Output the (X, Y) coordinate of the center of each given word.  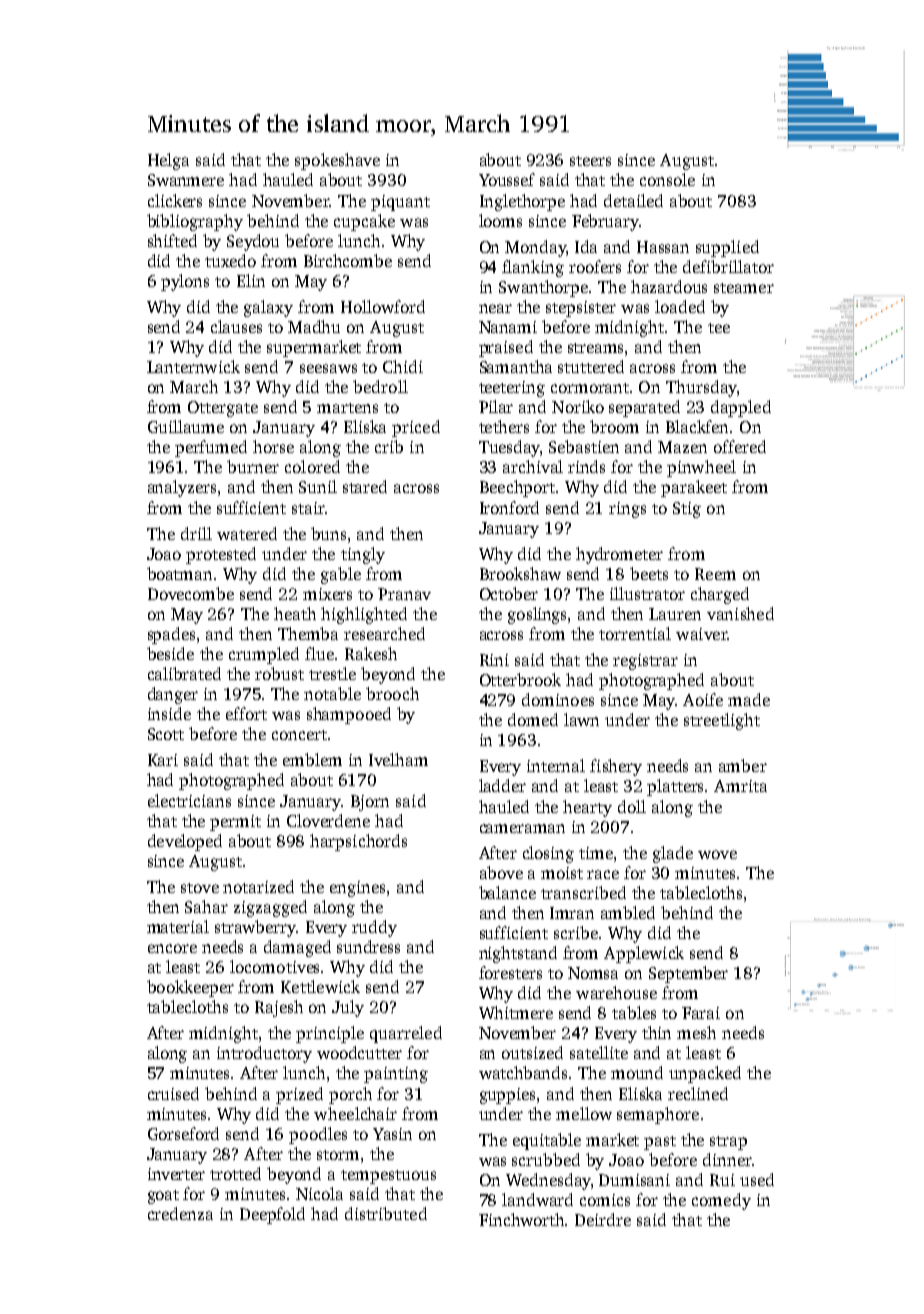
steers (590, 161)
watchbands (523, 1072)
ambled (628, 912)
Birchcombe (348, 260)
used (757, 1179)
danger (173, 695)
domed (533, 719)
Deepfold (272, 1215)
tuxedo (230, 260)
